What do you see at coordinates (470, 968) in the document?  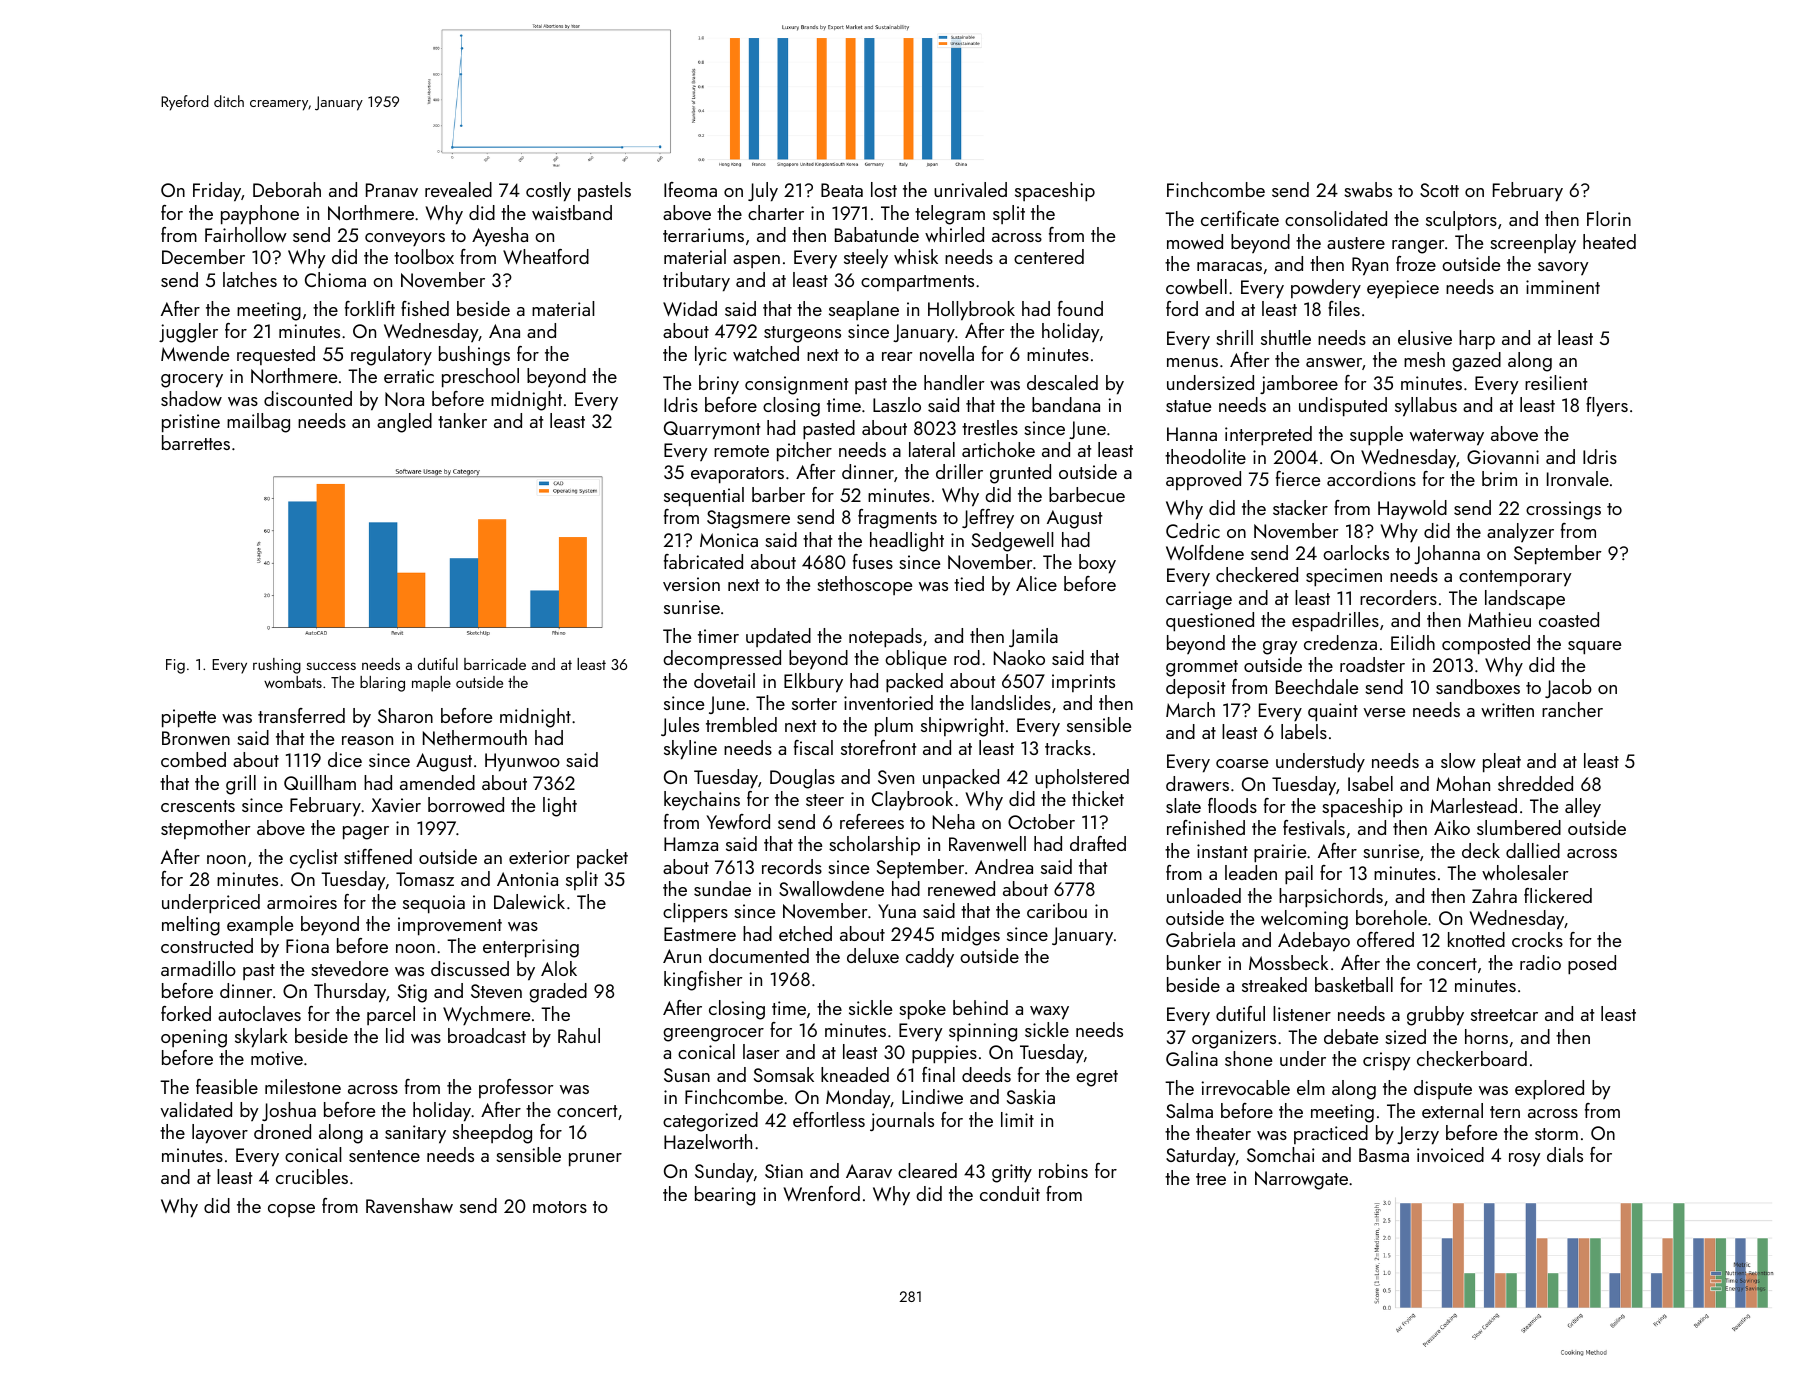 I see `discussed` at bounding box center [470, 968].
